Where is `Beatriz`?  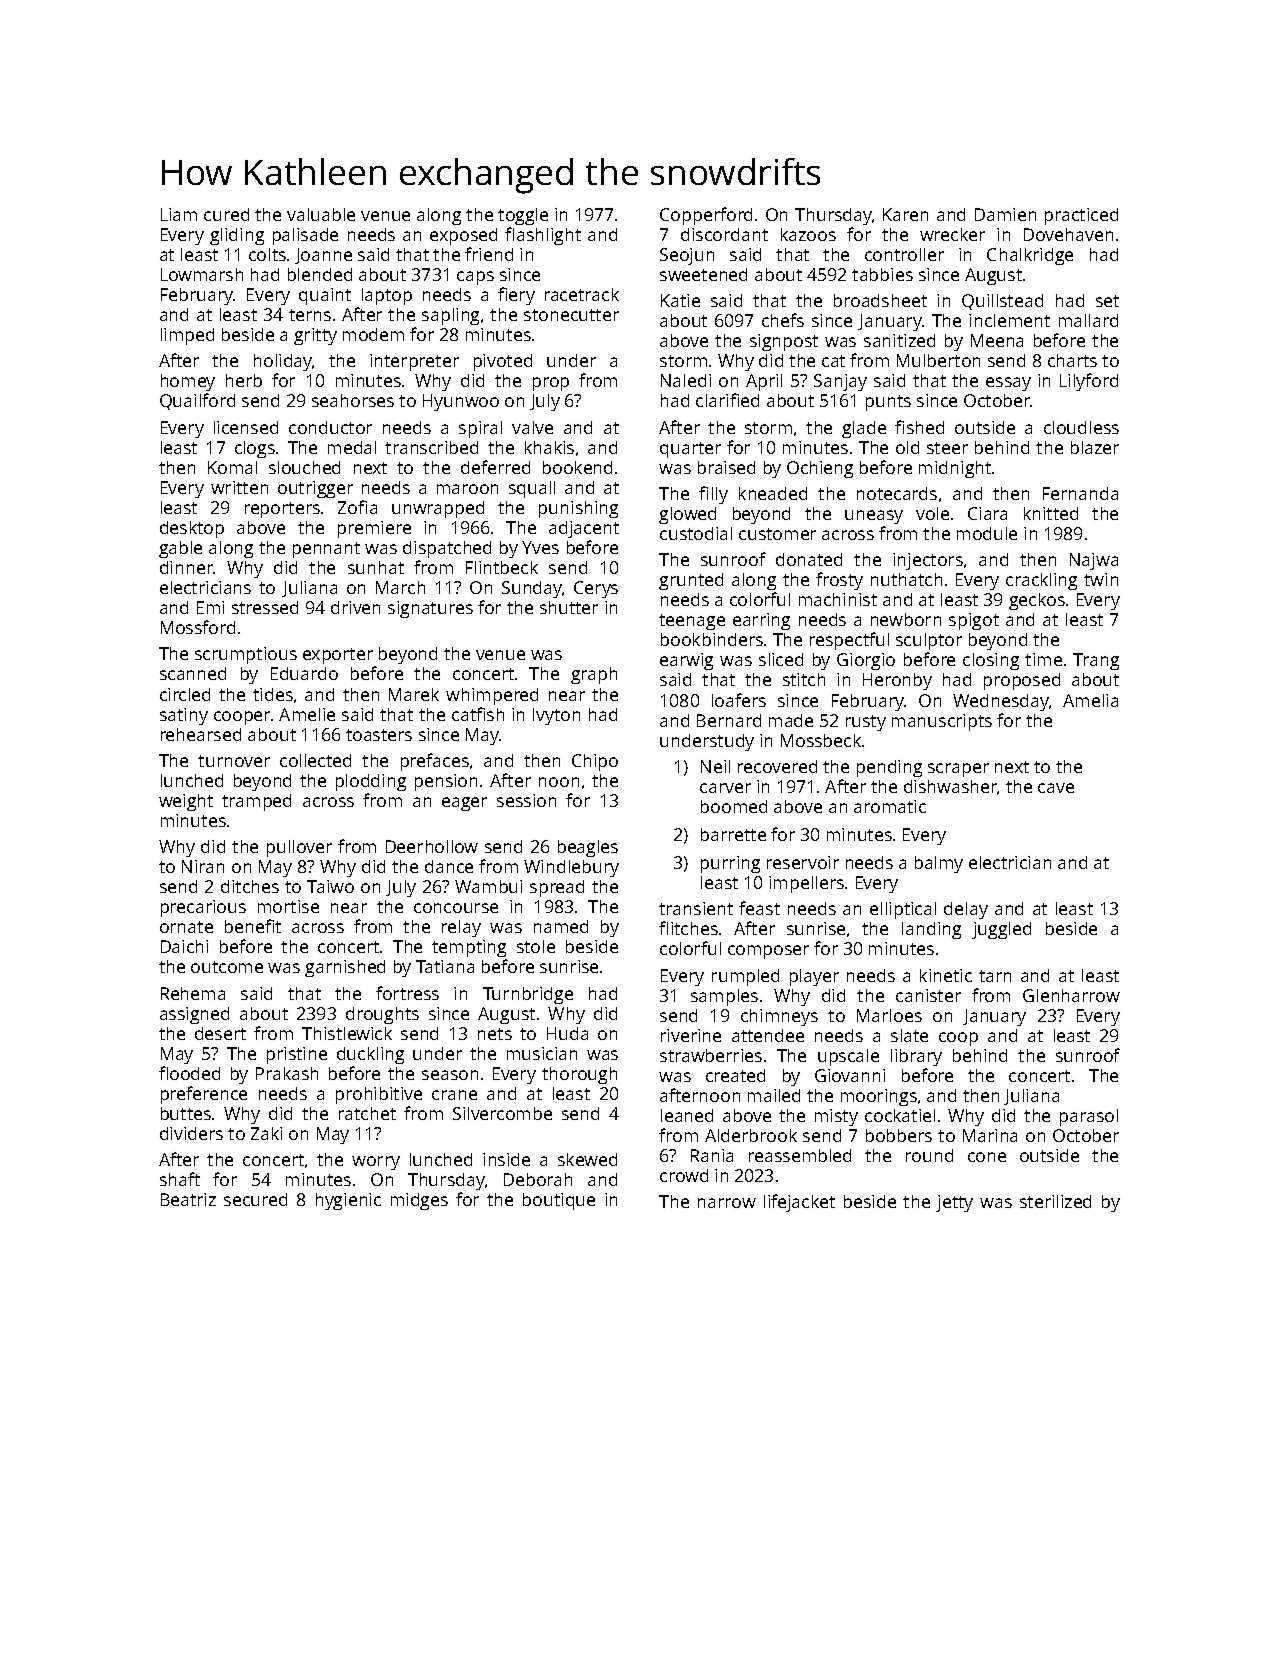
Beatriz is located at coordinates (188, 1199).
